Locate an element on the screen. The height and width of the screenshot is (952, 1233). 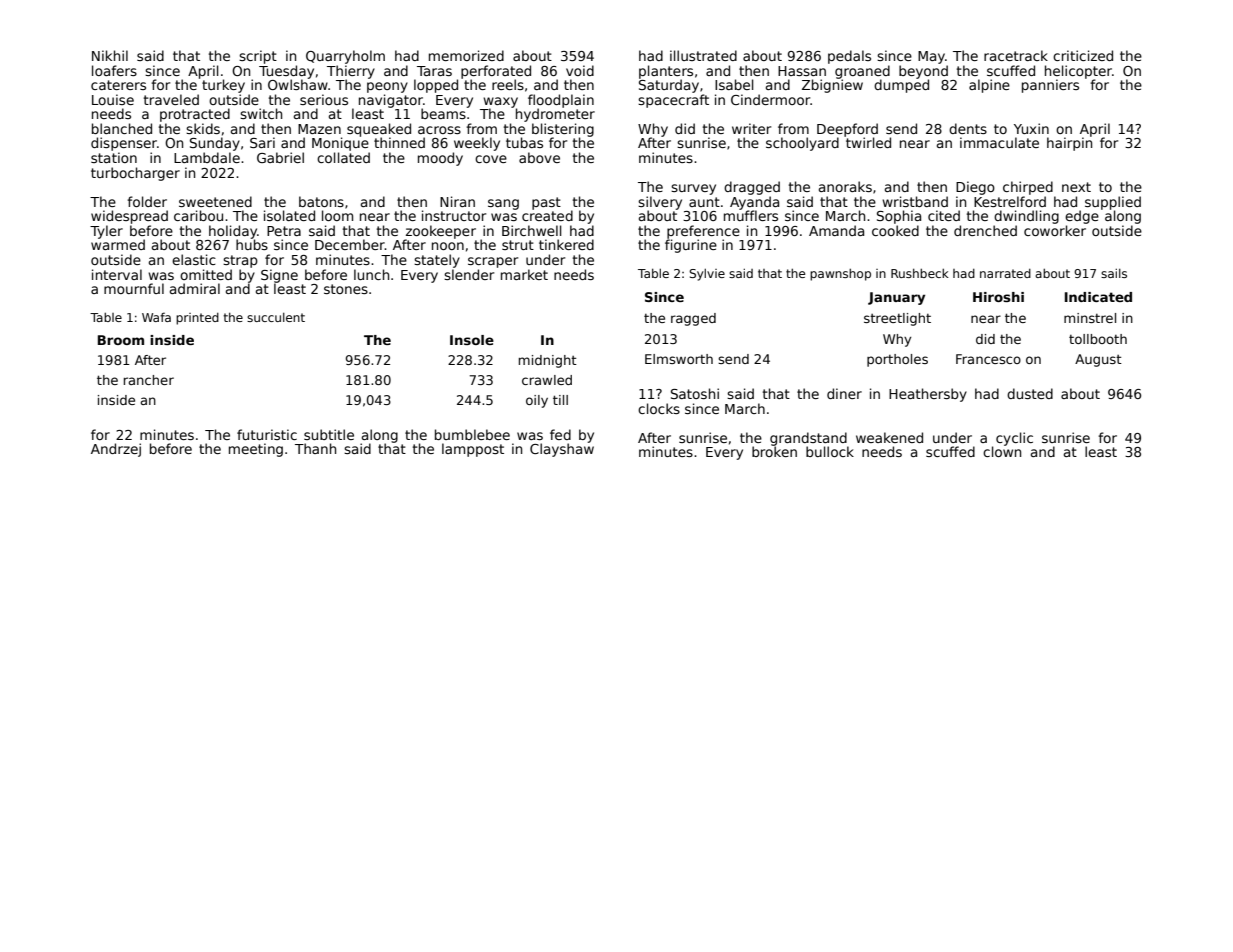
interval is located at coordinates (117, 274).
